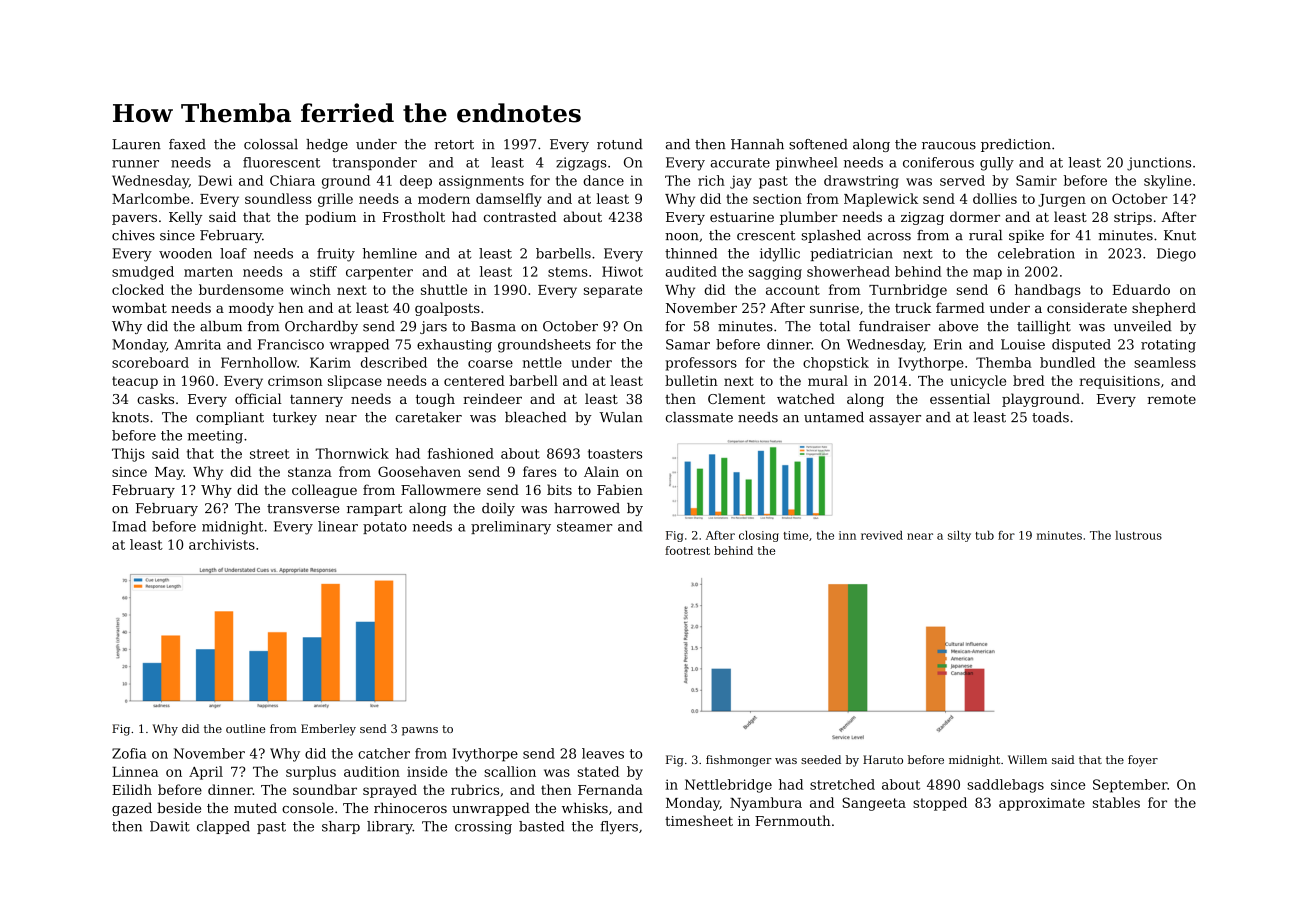  I want to click on pavers, so click(134, 219).
